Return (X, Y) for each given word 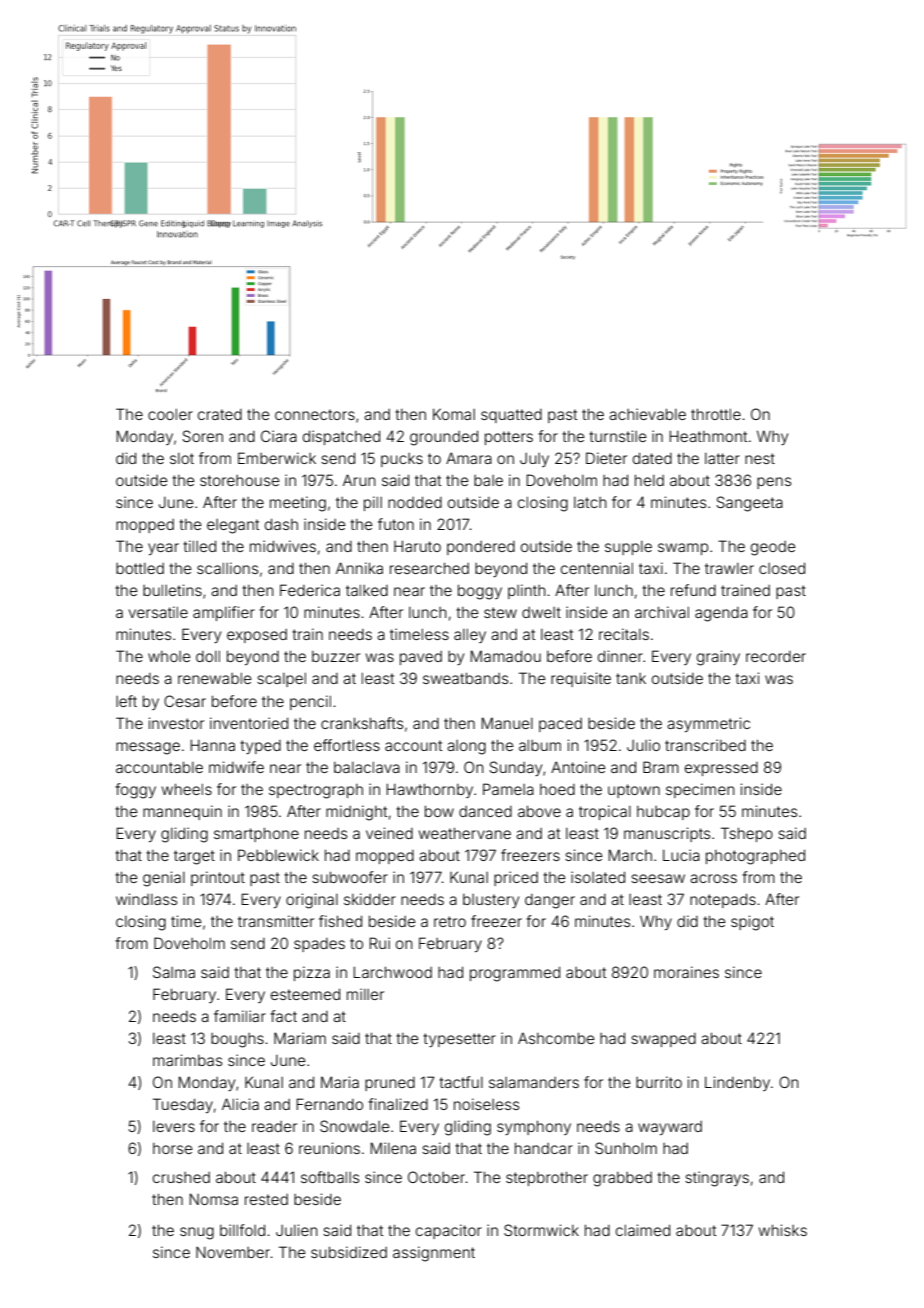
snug (197, 1233)
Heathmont (708, 436)
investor (176, 723)
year (163, 549)
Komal (454, 414)
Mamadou (505, 656)
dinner (620, 656)
